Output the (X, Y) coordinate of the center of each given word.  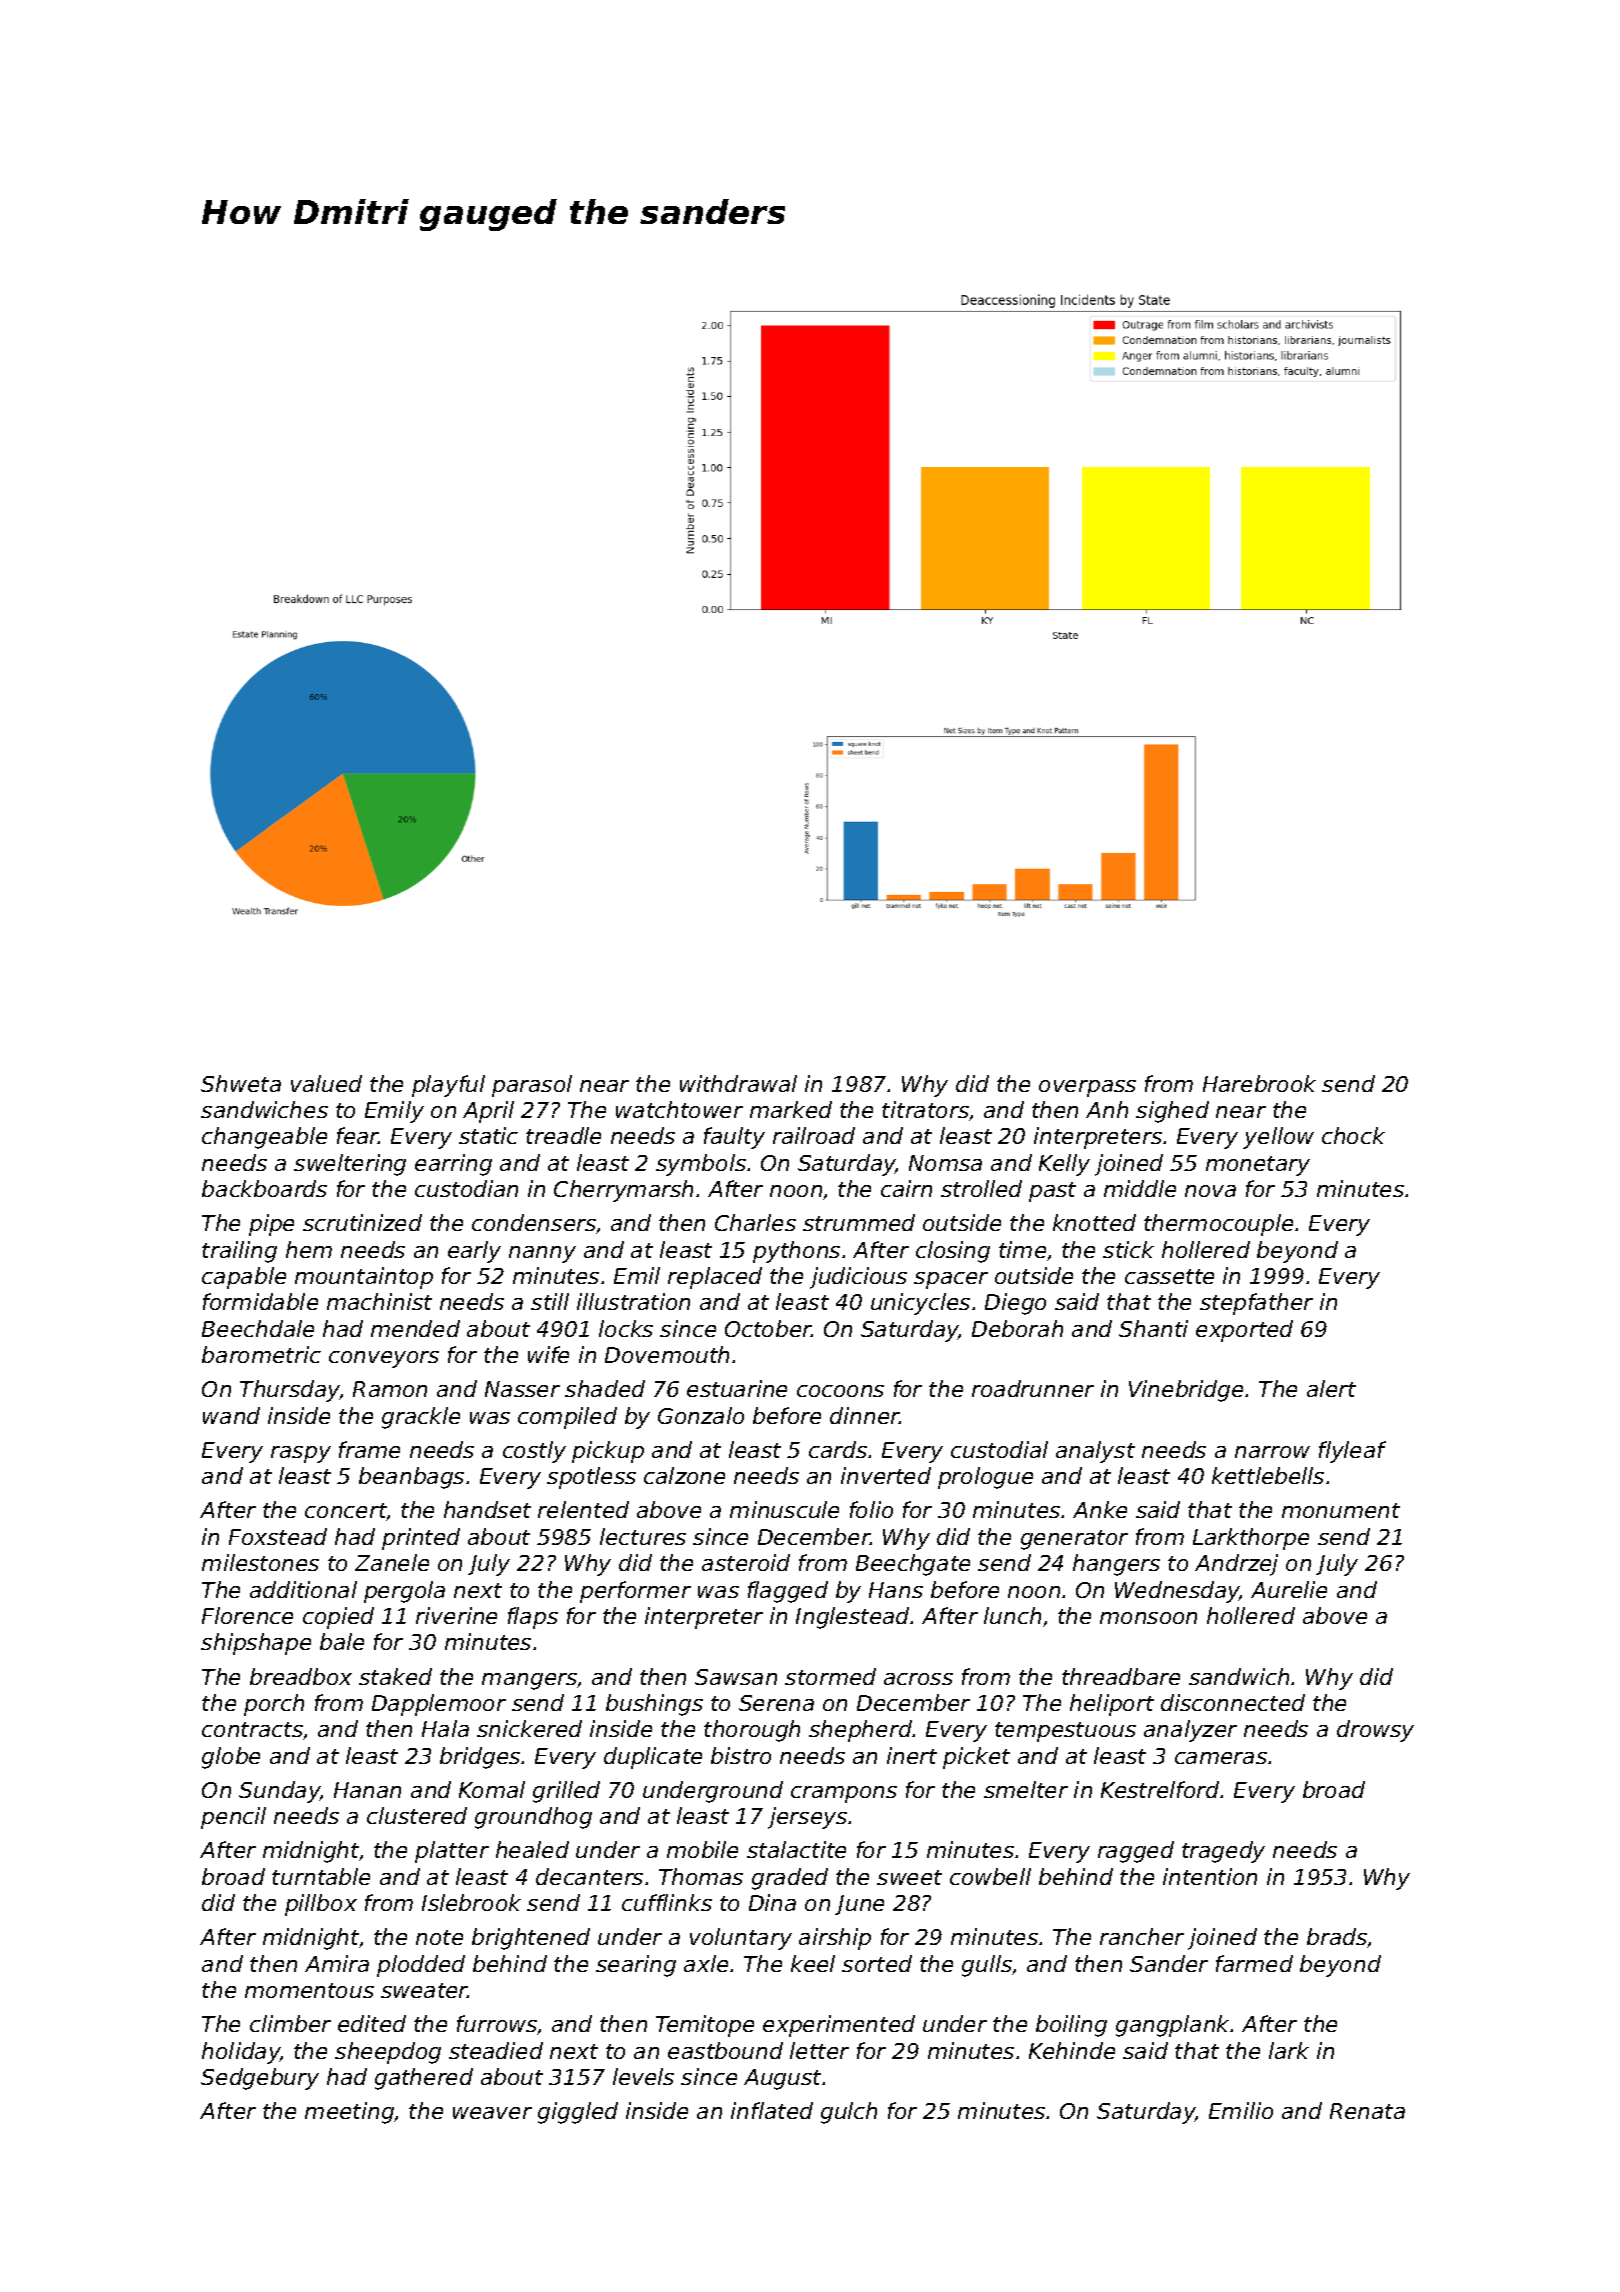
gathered (424, 2079)
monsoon (1148, 1618)
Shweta (241, 1083)
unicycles (920, 1304)
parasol (532, 1086)
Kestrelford (1160, 1789)
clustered (417, 1815)
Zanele (392, 1562)
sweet (909, 1877)
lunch (1012, 1615)
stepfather (1256, 1304)
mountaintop (364, 1278)
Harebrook (1259, 1083)
